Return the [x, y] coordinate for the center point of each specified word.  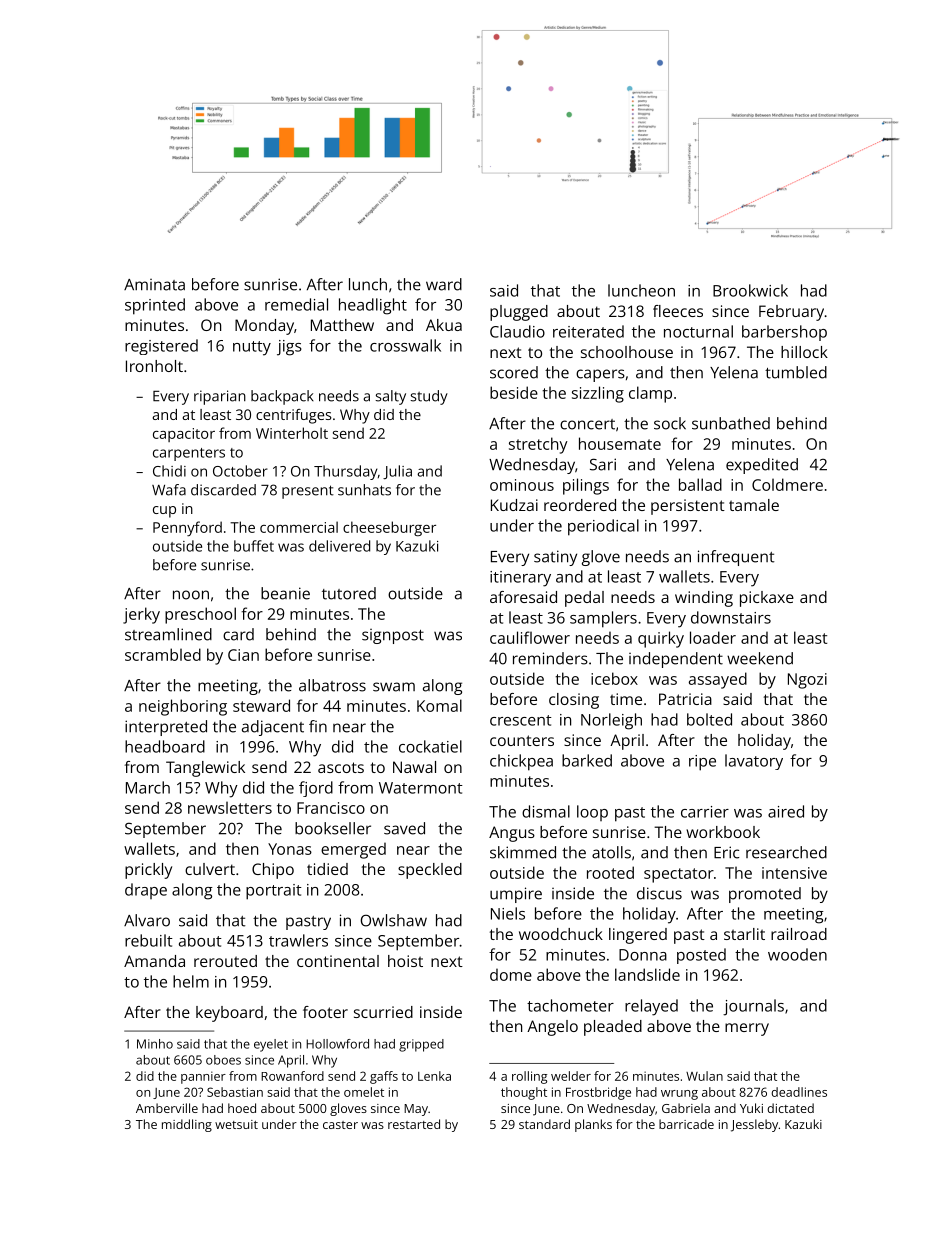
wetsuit [236, 1124]
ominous [522, 485]
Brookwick [750, 290]
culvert [210, 869]
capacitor [184, 435]
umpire [516, 895]
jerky [141, 615]
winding [704, 599]
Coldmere [787, 484]
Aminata [154, 285]
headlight [373, 306]
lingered [638, 936]
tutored [349, 593]
